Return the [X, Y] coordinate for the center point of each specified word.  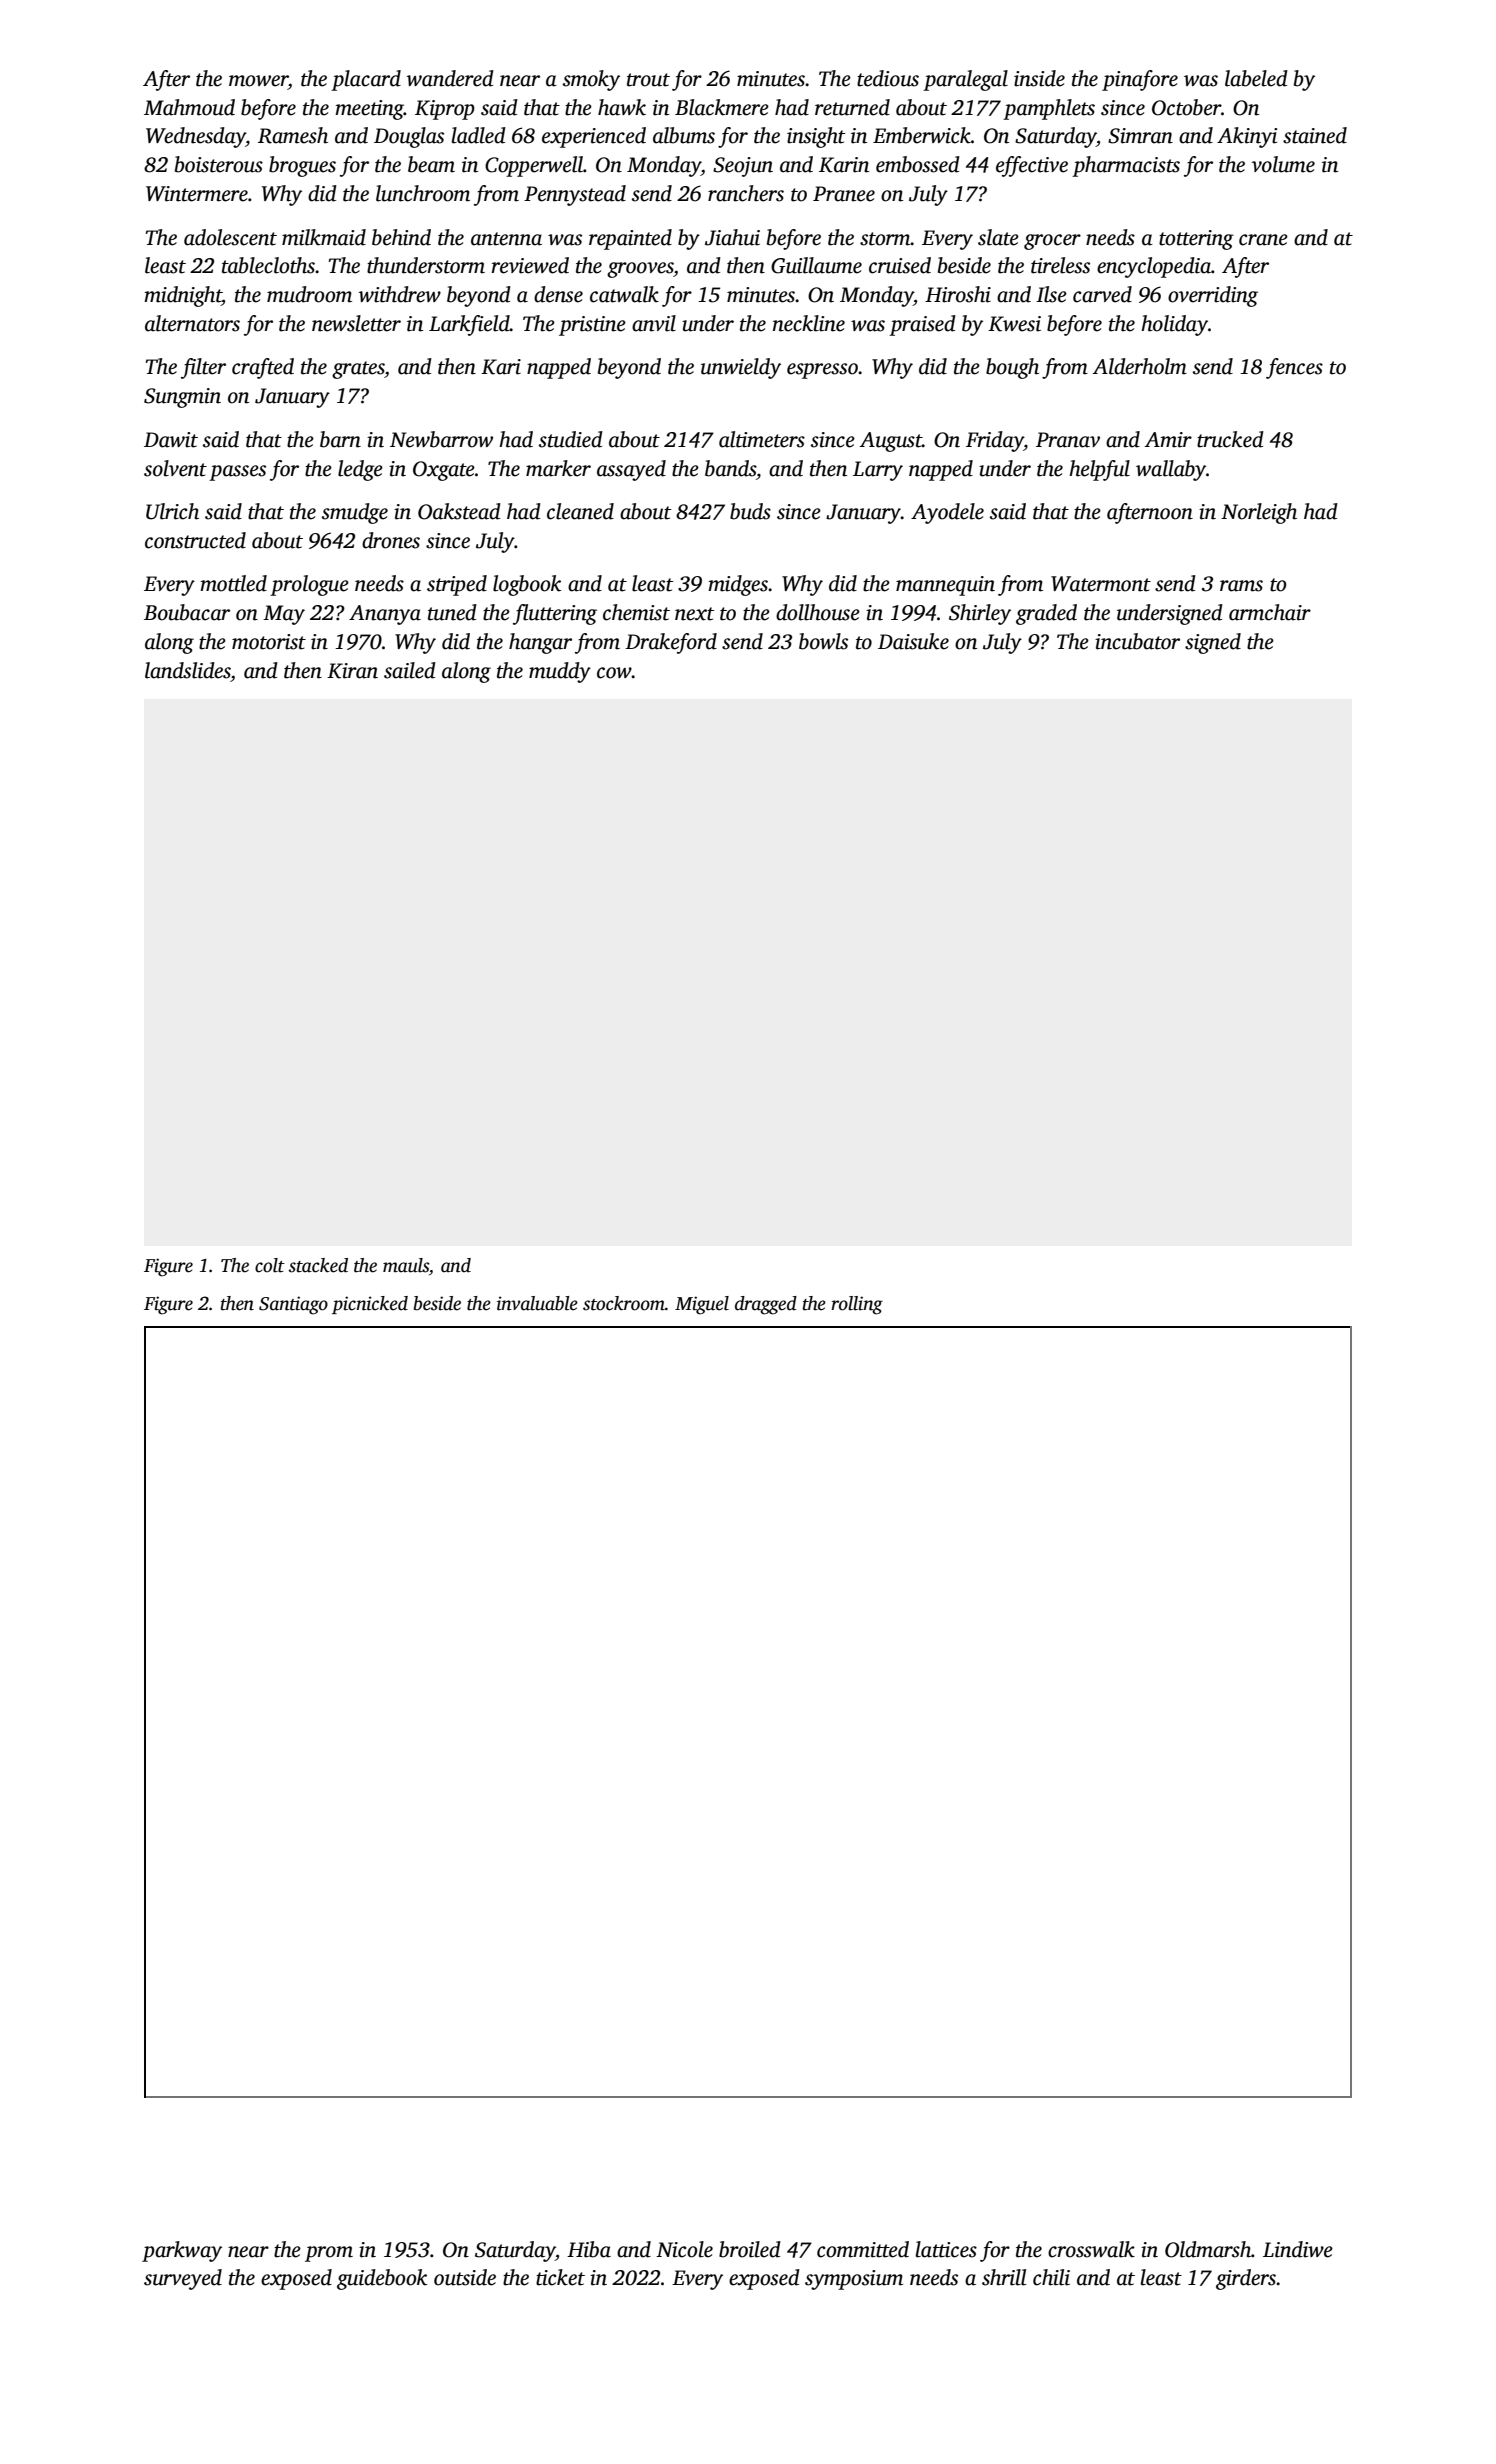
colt [270, 1265]
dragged [766, 1305]
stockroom [624, 1303]
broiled [750, 2249]
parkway [182, 2251]
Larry [878, 471]
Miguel [702, 1305]
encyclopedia [1154, 267]
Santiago [293, 1305]
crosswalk [1091, 2249]
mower [258, 81]
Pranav [1068, 440]
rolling [857, 1305]
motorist [269, 642]
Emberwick [922, 135]
